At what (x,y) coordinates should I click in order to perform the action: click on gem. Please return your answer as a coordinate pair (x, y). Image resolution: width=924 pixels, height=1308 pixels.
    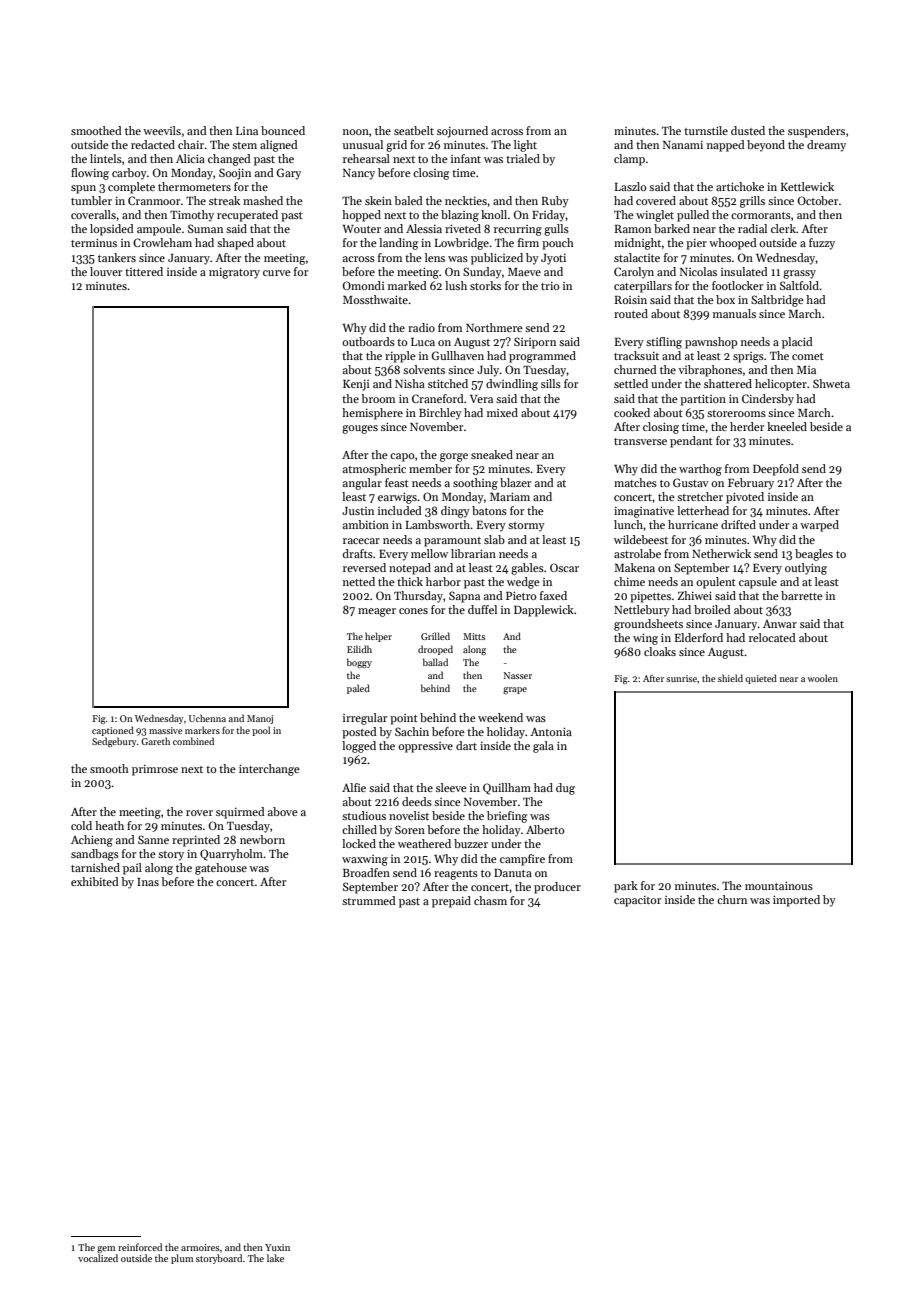
    Looking at the image, I should click on (106, 1250).
